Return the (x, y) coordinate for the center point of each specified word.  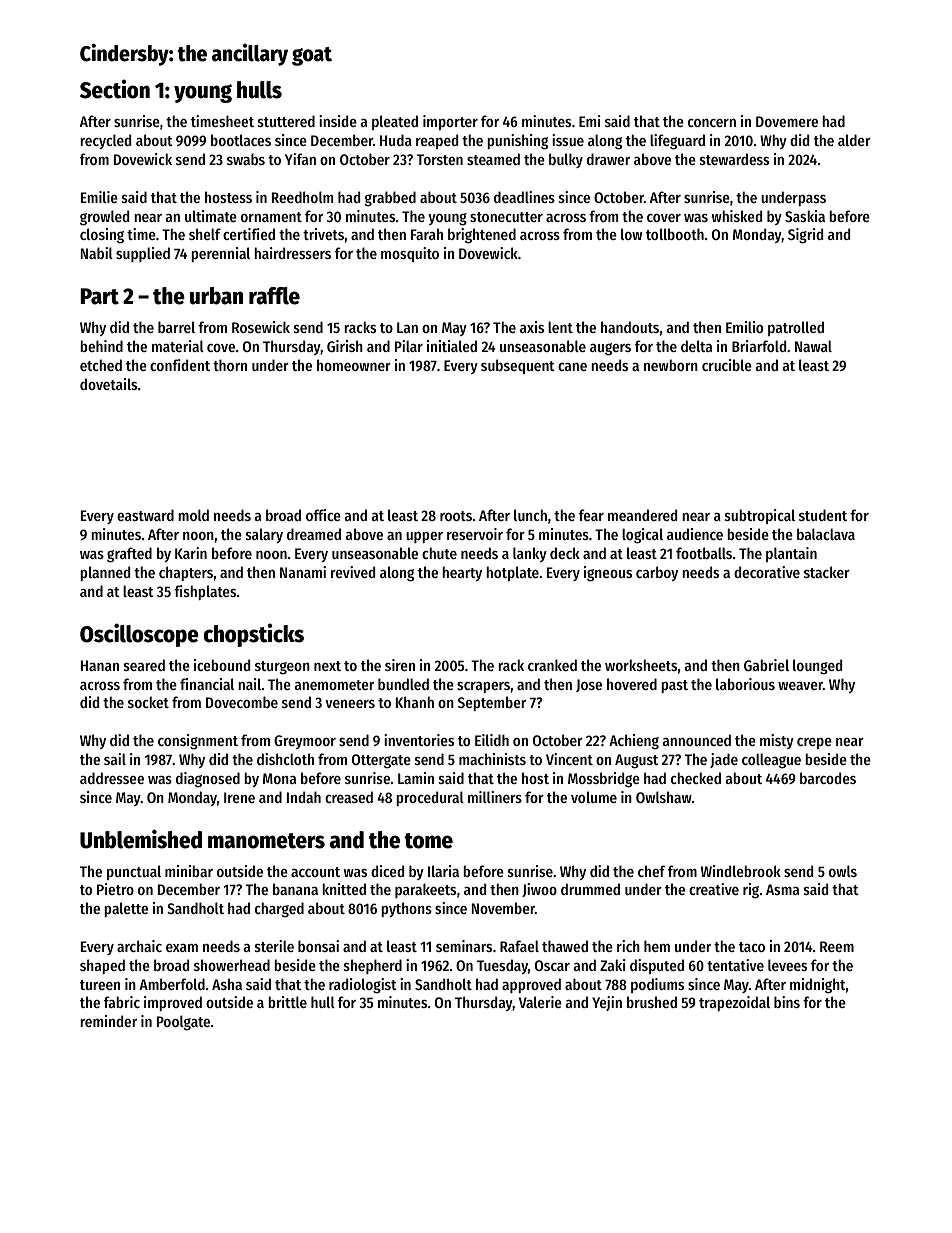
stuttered (286, 121)
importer (450, 122)
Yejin (607, 1003)
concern (712, 123)
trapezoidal (734, 1003)
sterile (274, 946)
